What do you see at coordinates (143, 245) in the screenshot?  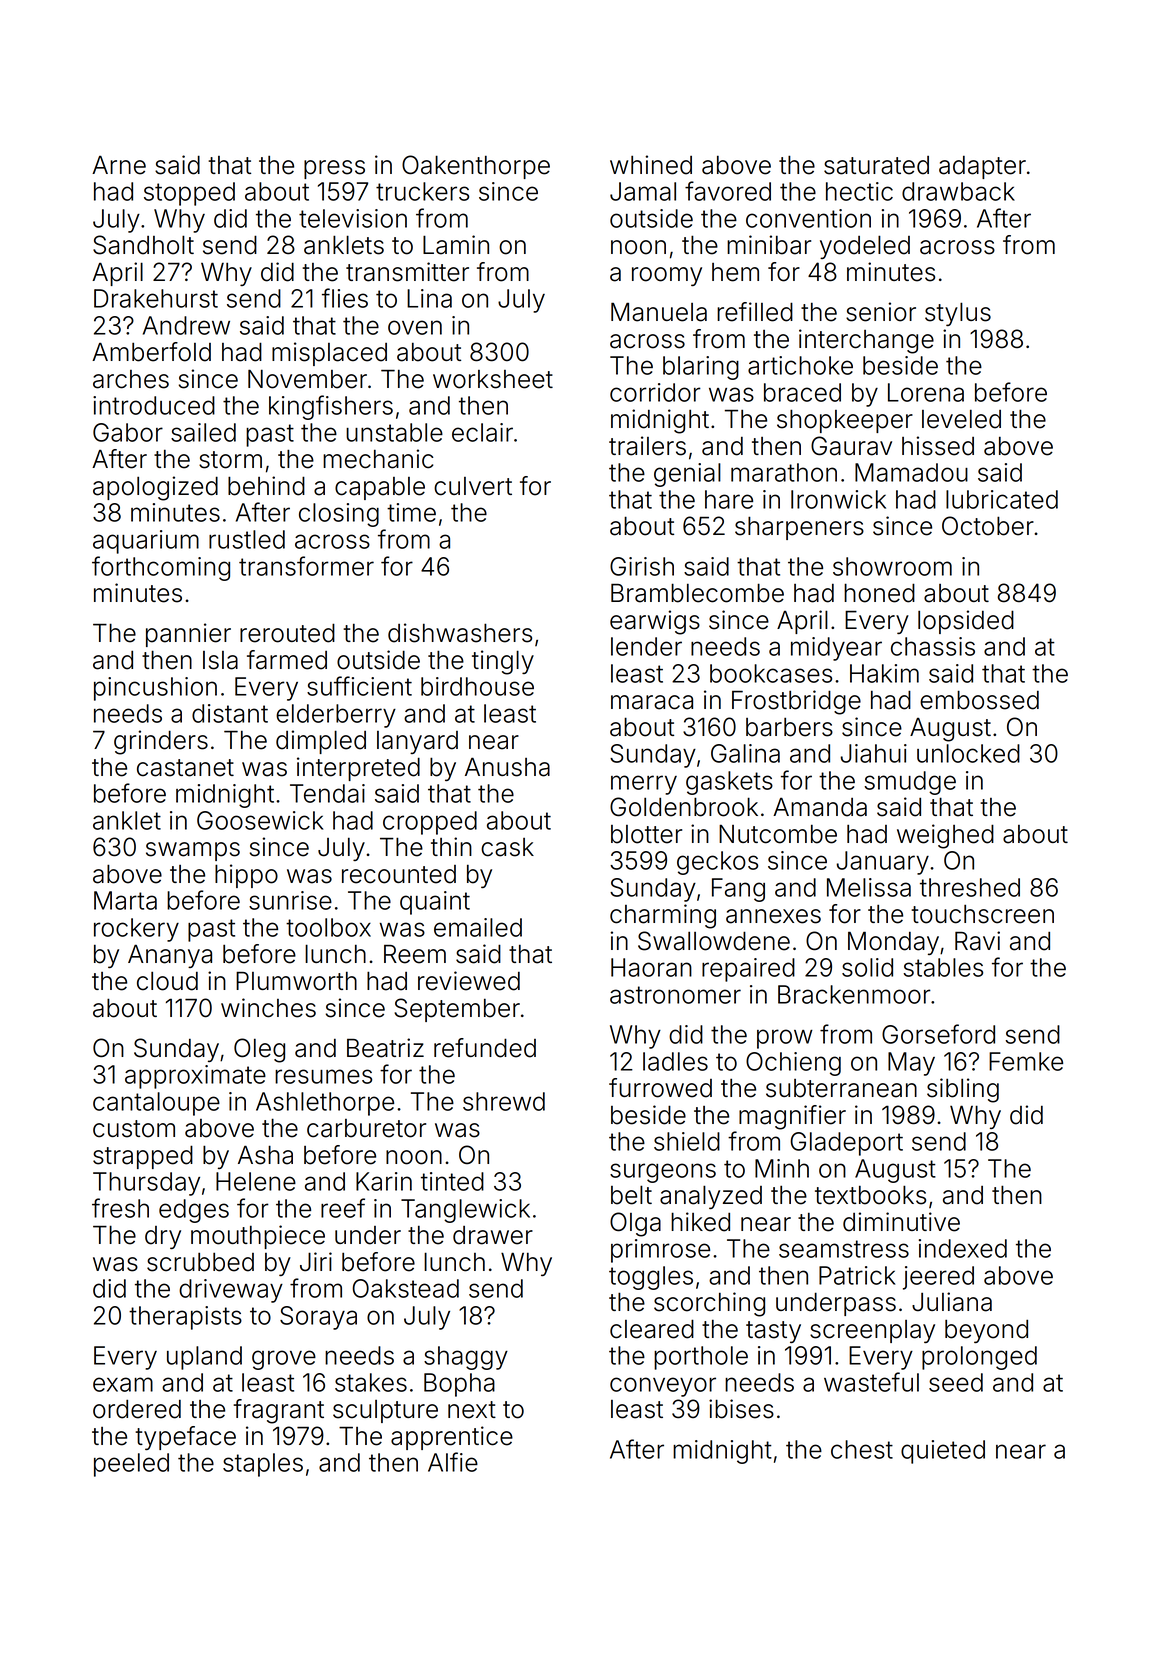 I see `Sandholt` at bounding box center [143, 245].
